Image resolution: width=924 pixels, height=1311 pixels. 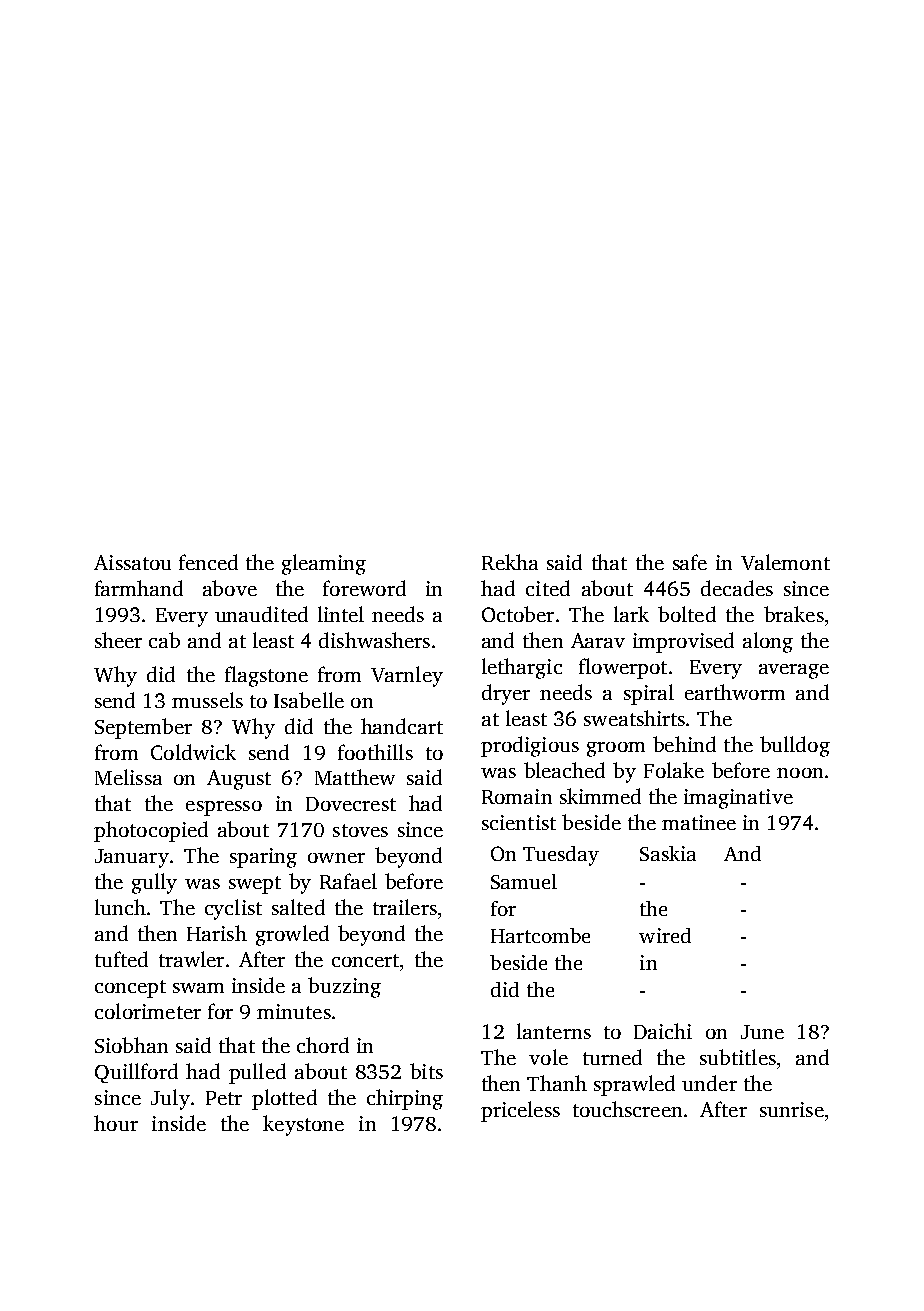 I want to click on noon, so click(x=800, y=773).
